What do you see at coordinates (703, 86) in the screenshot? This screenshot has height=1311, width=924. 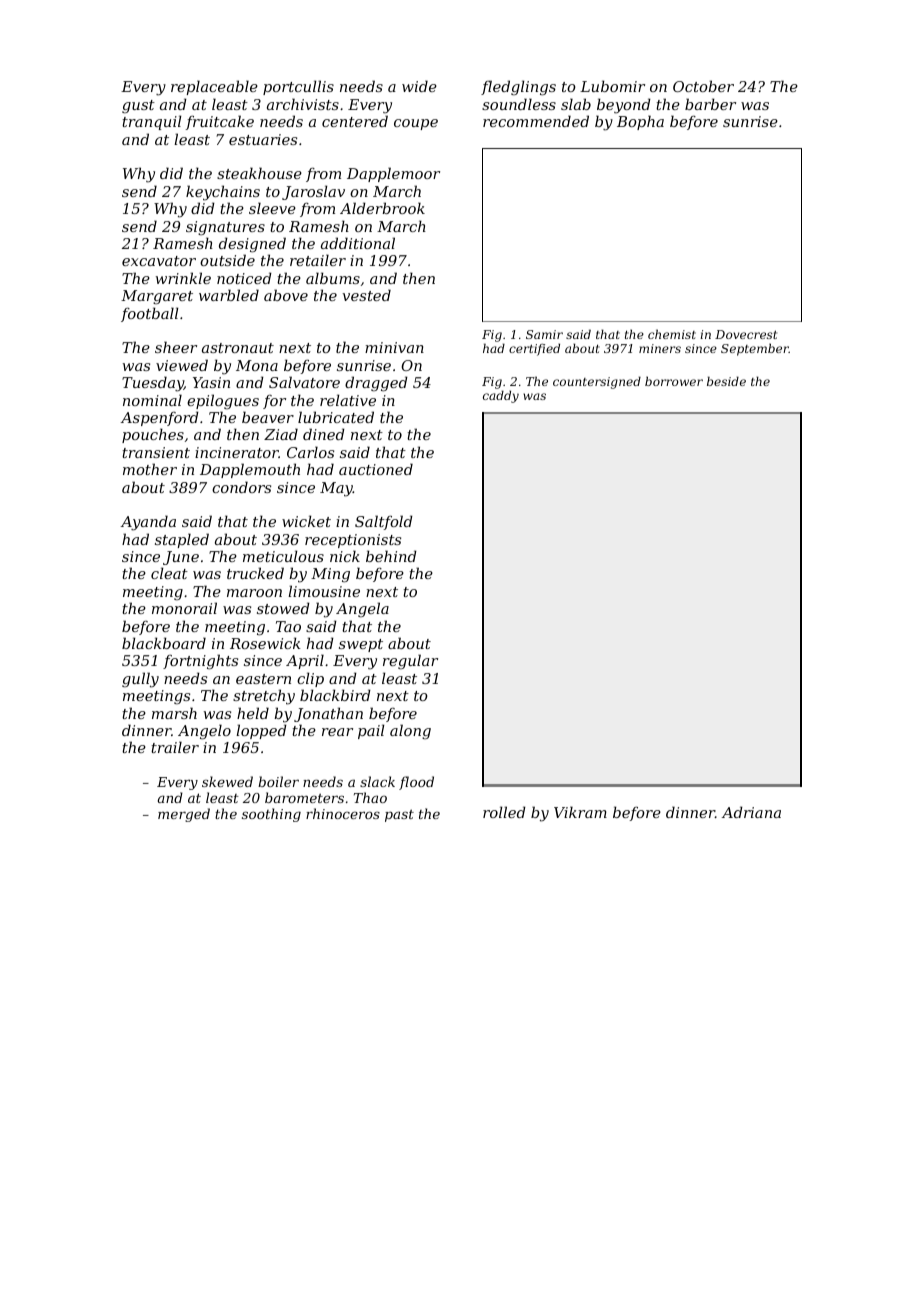 I see `October` at bounding box center [703, 86].
